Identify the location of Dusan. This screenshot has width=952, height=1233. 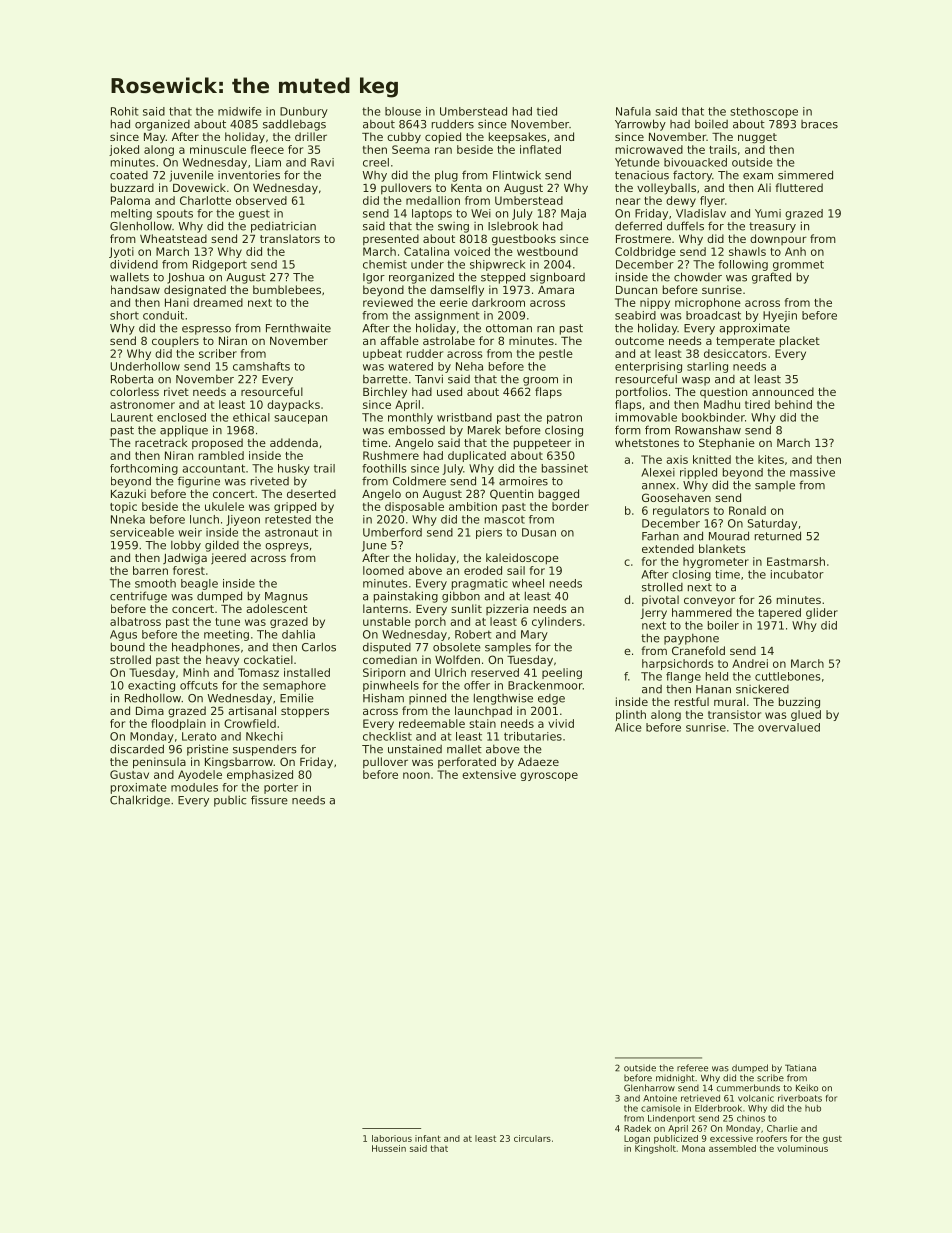
(539, 532).
